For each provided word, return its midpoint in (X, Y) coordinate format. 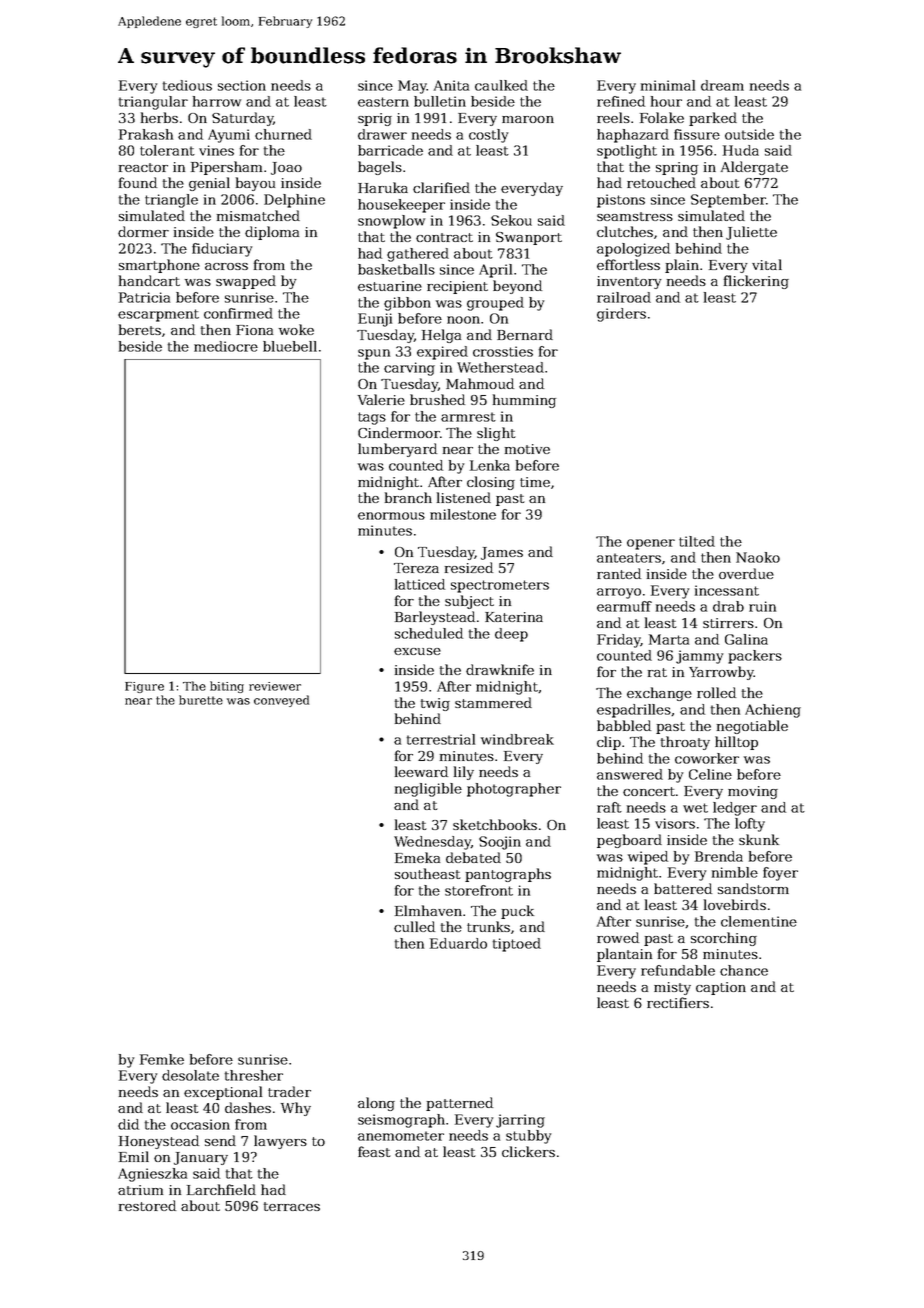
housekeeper (401, 206)
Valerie (381, 399)
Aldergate (754, 168)
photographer (514, 790)
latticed (420, 584)
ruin (762, 606)
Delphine (294, 201)
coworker (707, 758)
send (220, 1140)
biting (227, 687)
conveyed (281, 701)
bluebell (290, 346)
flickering (756, 282)
